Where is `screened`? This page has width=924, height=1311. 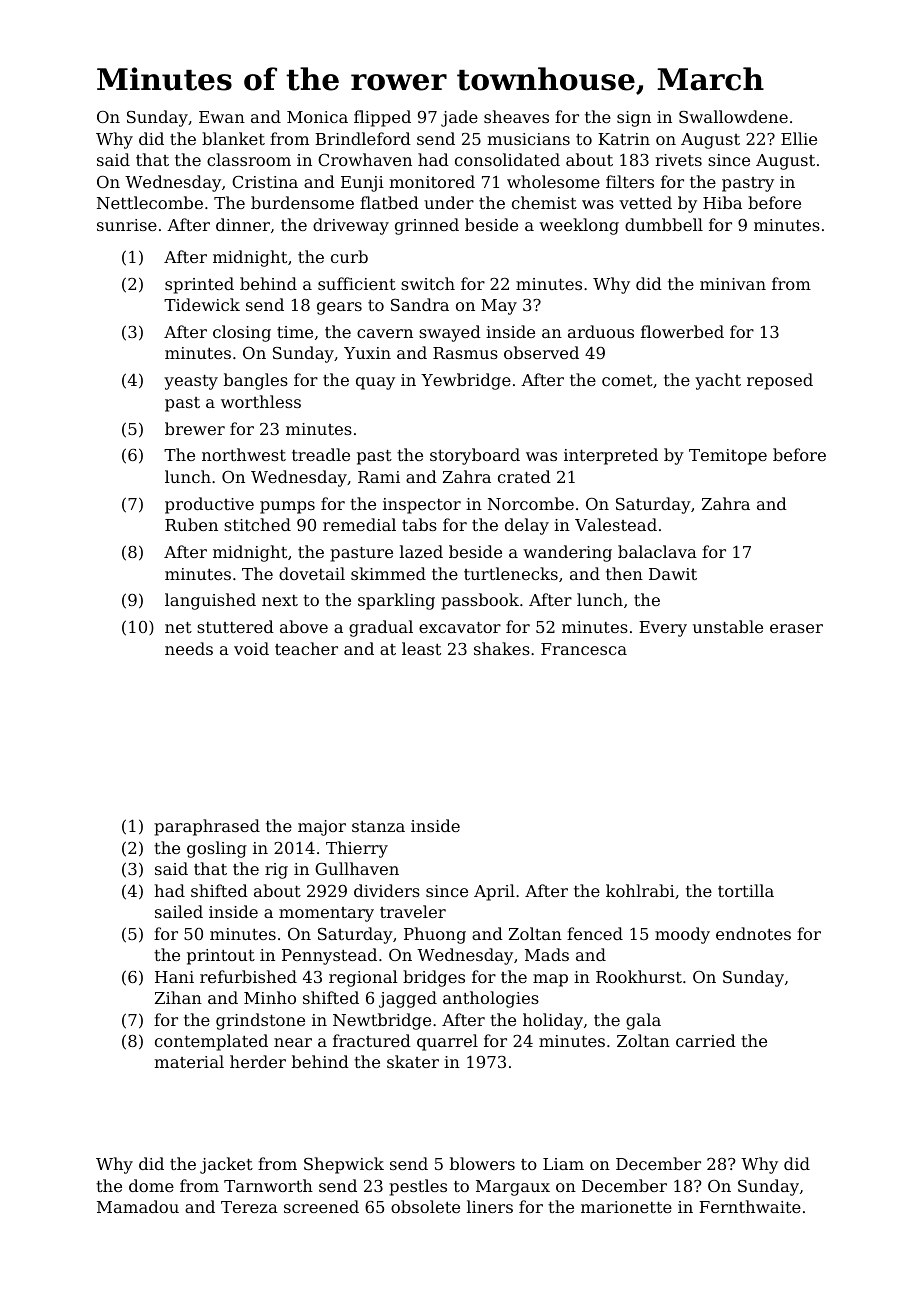
screened is located at coordinates (321, 1206).
